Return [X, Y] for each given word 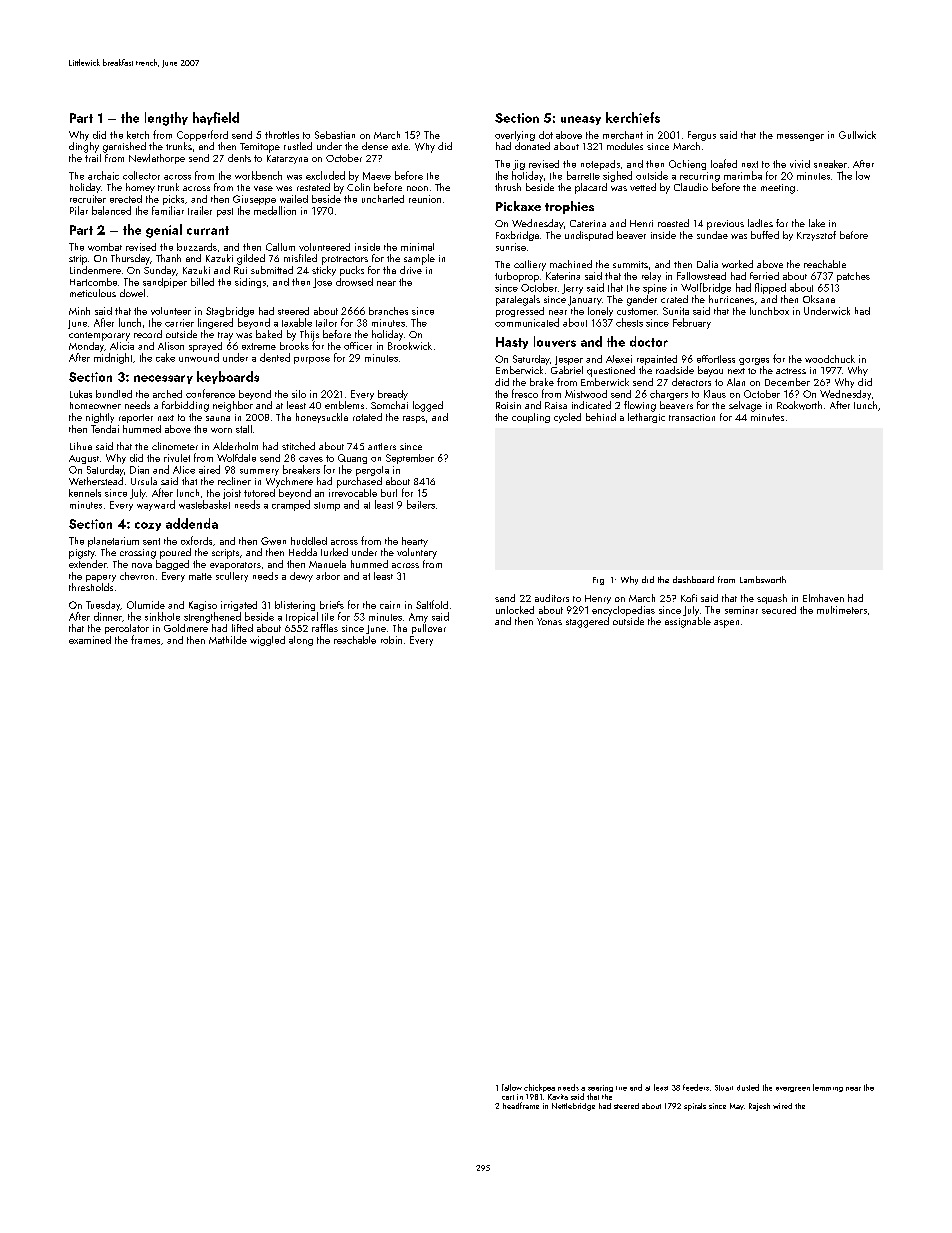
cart [508, 1097]
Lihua [81, 446]
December [787, 382]
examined [90, 640]
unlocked [515, 610]
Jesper [569, 360]
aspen [726, 624]
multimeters [842, 610]
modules [625, 146]
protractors [345, 260]
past [225, 212]
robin [391, 640]
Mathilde [228, 640]
